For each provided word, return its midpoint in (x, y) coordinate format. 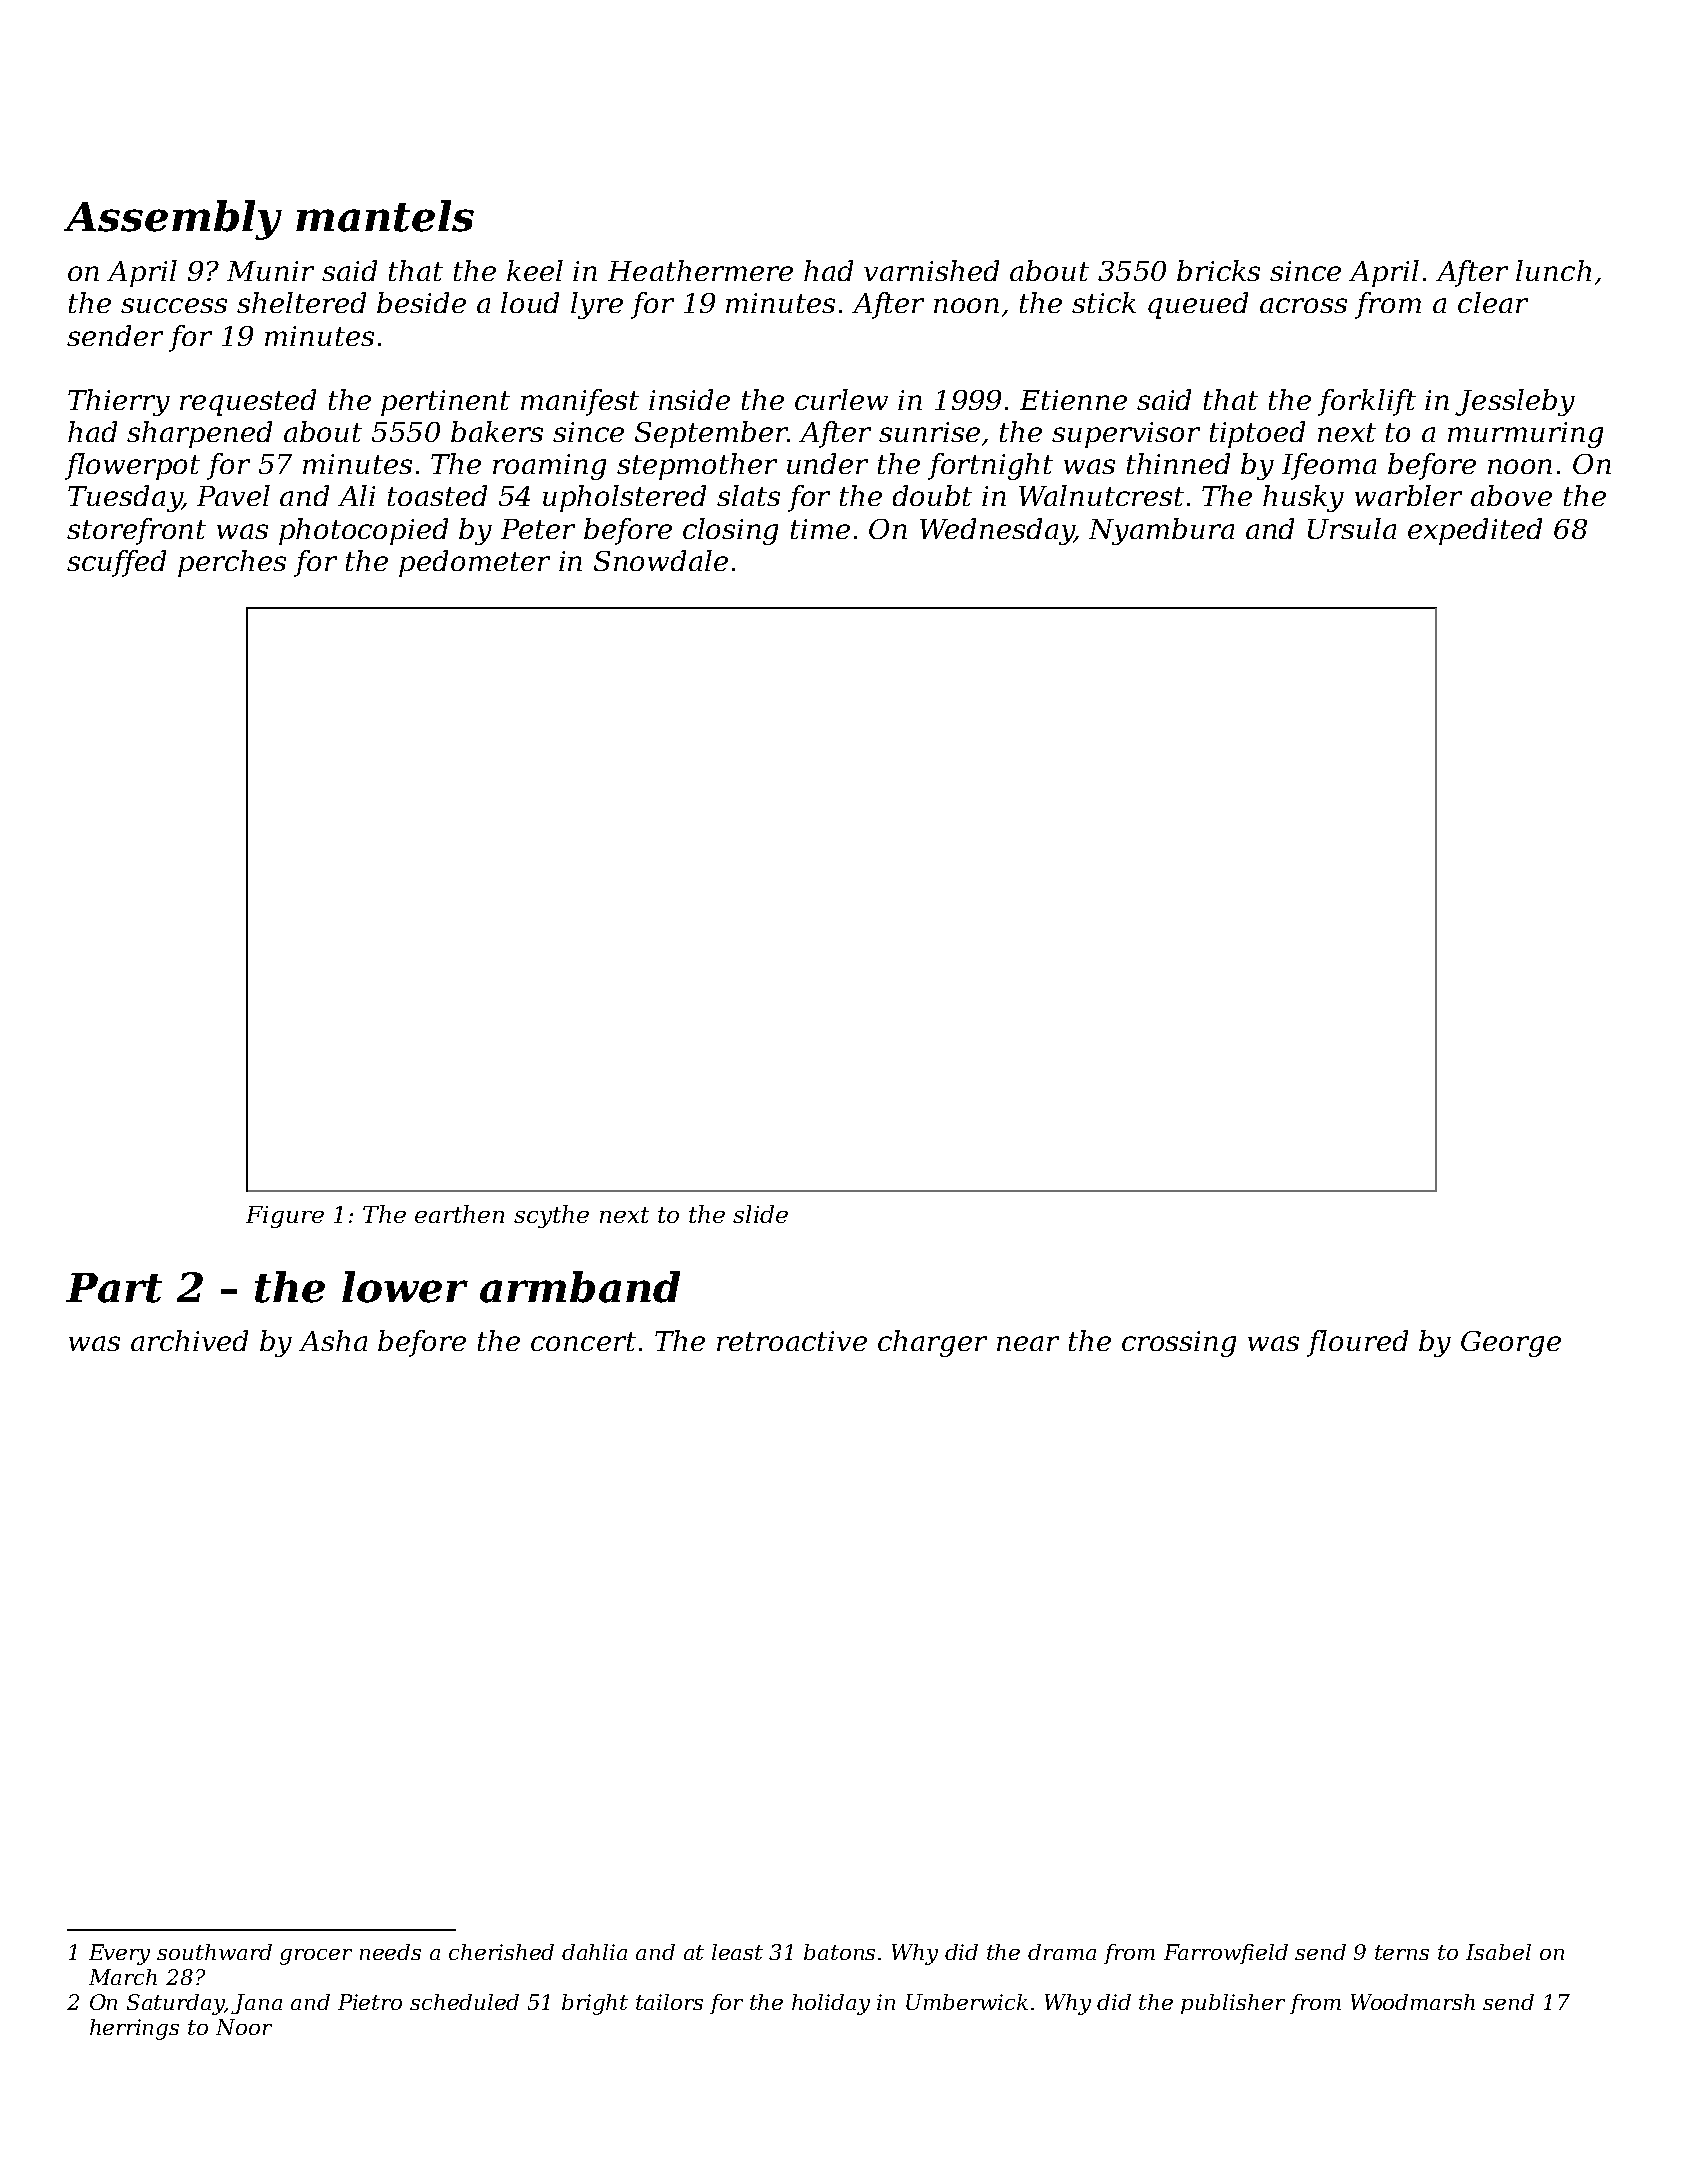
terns (1402, 1952)
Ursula (1352, 528)
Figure (285, 1217)
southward (214, 1952)
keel (535, 270)
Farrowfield (1226, 1954)
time (820, 529)
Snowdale (661, 560)
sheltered (301, 302)
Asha (333, 1340)
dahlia (594, 1952)
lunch (1553, 270)
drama (1062, 1952)
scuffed (116, 563)
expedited (1475, 531)
